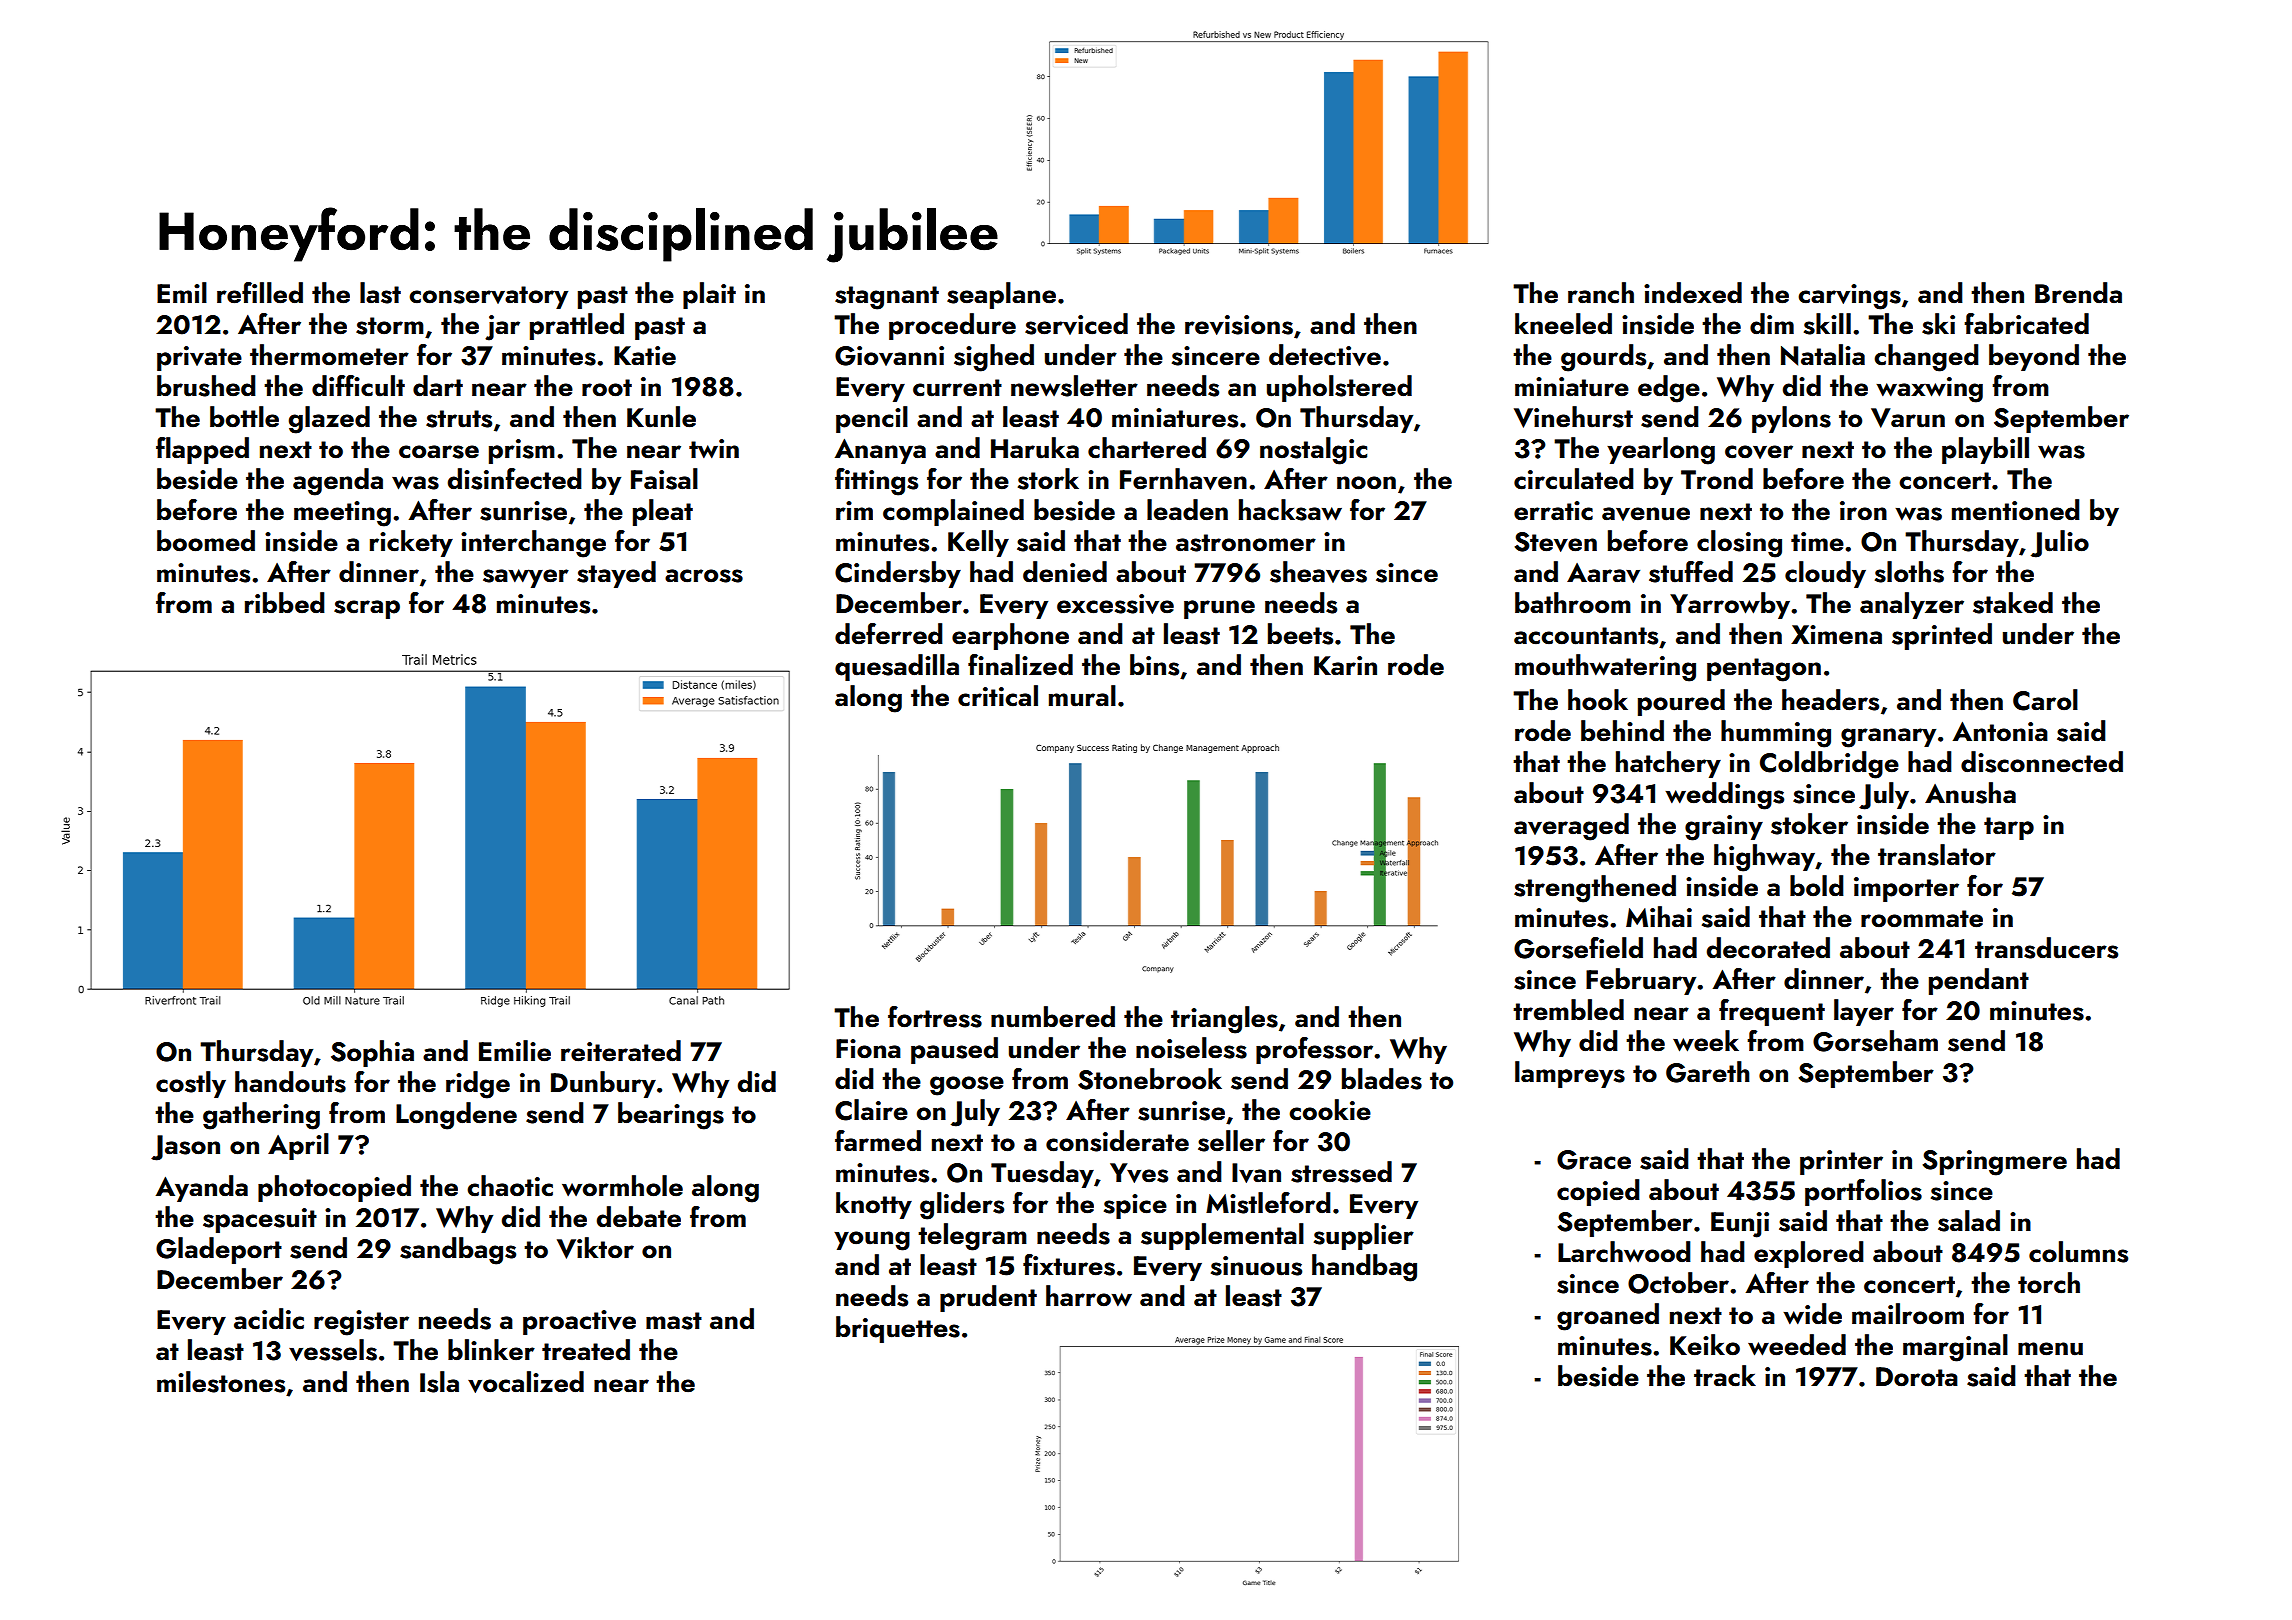 The height and width of the image is (1620, 2292). Describe the element at coordinates (607, 388) in the image. I see `root` at that location.
